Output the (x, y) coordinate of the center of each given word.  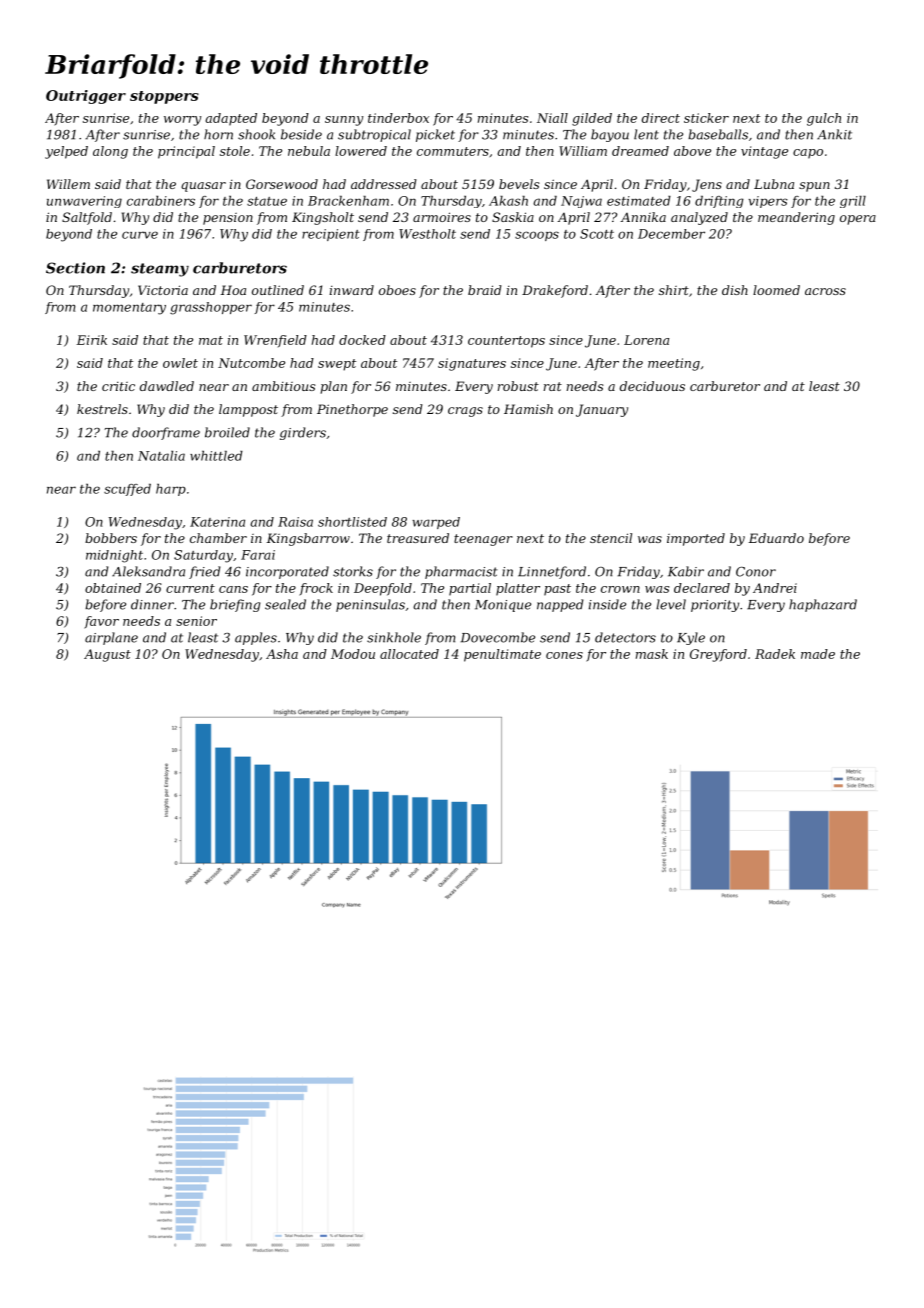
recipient (331, 235)
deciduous (652, 386)
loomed (776, 290)
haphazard (823, 605)
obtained (113, 588)
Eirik (91, 340)
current (190, 588)
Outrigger (86, 97)
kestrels (102, 409)
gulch (824, 119)
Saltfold (87, 218)
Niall (552, 118)
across (825, 291)
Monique (503, 606)
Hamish (528, 409)
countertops (506, 342)
